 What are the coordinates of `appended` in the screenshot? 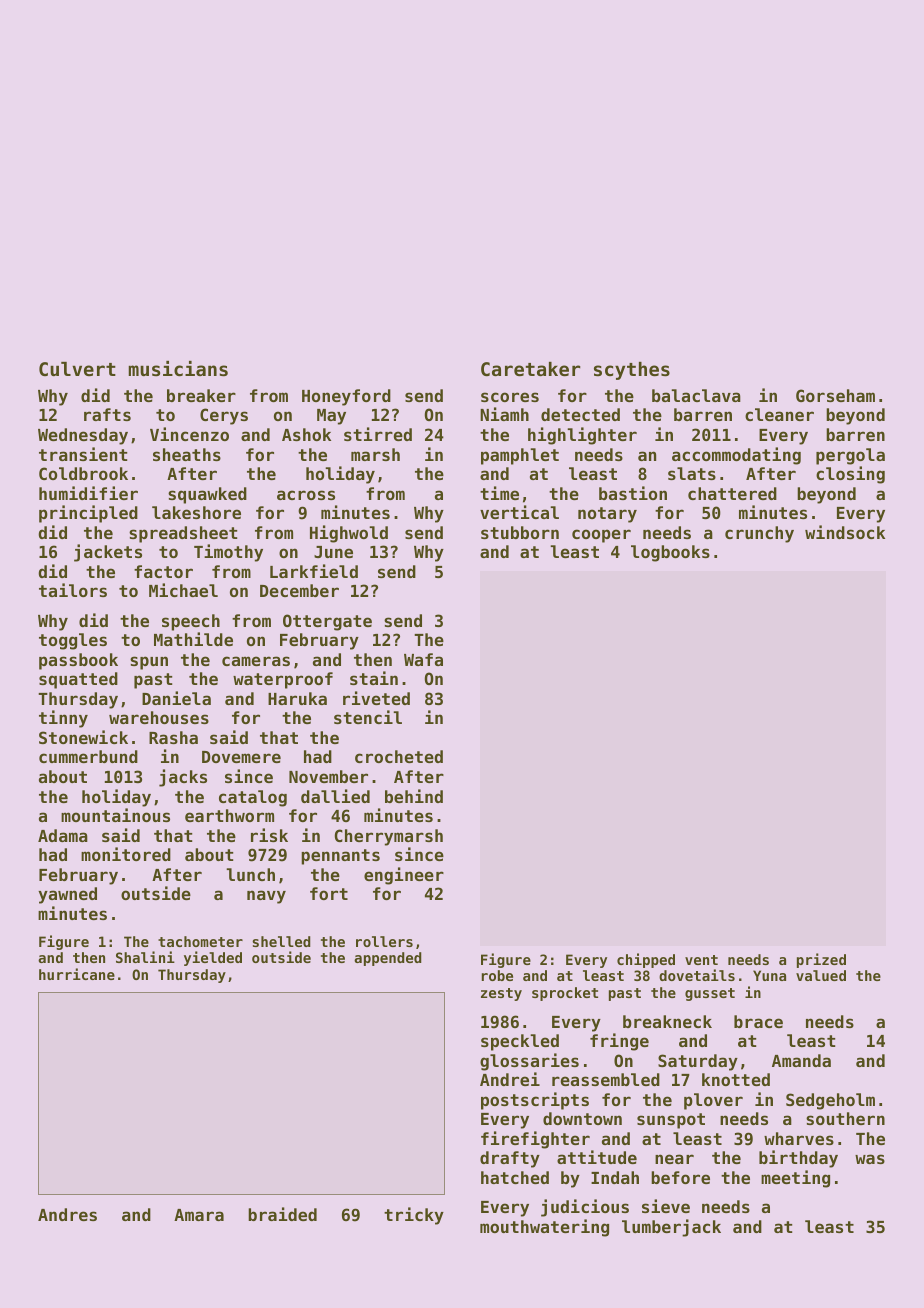 It's located at (388, 959).
